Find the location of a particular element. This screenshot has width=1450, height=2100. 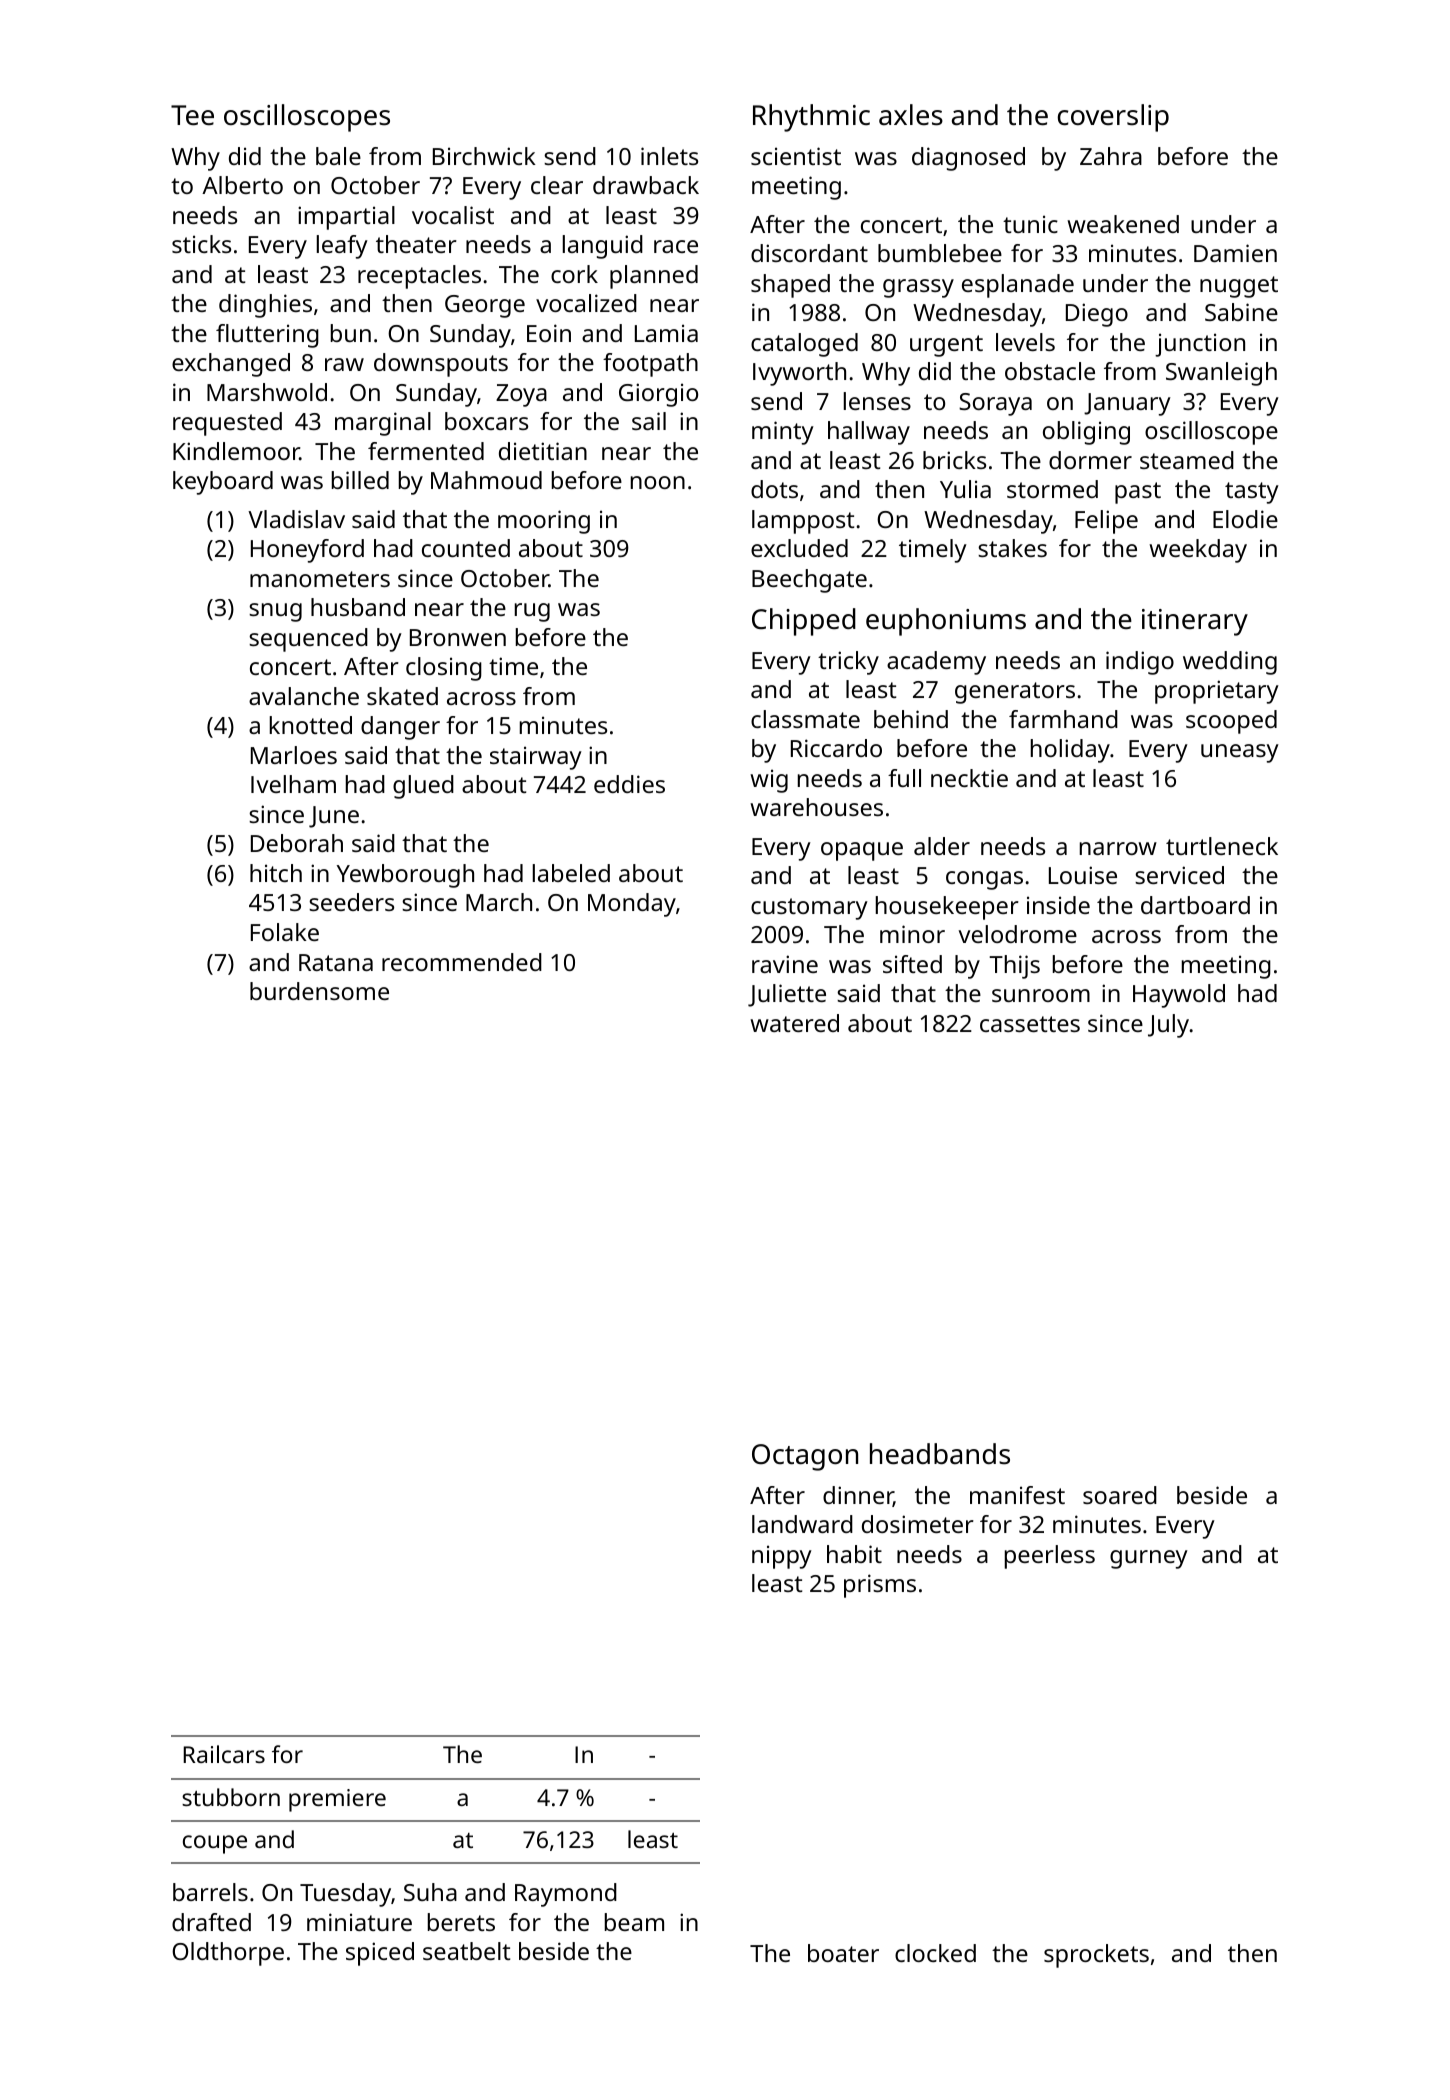

sifted is located at coordinates (912, 964).
